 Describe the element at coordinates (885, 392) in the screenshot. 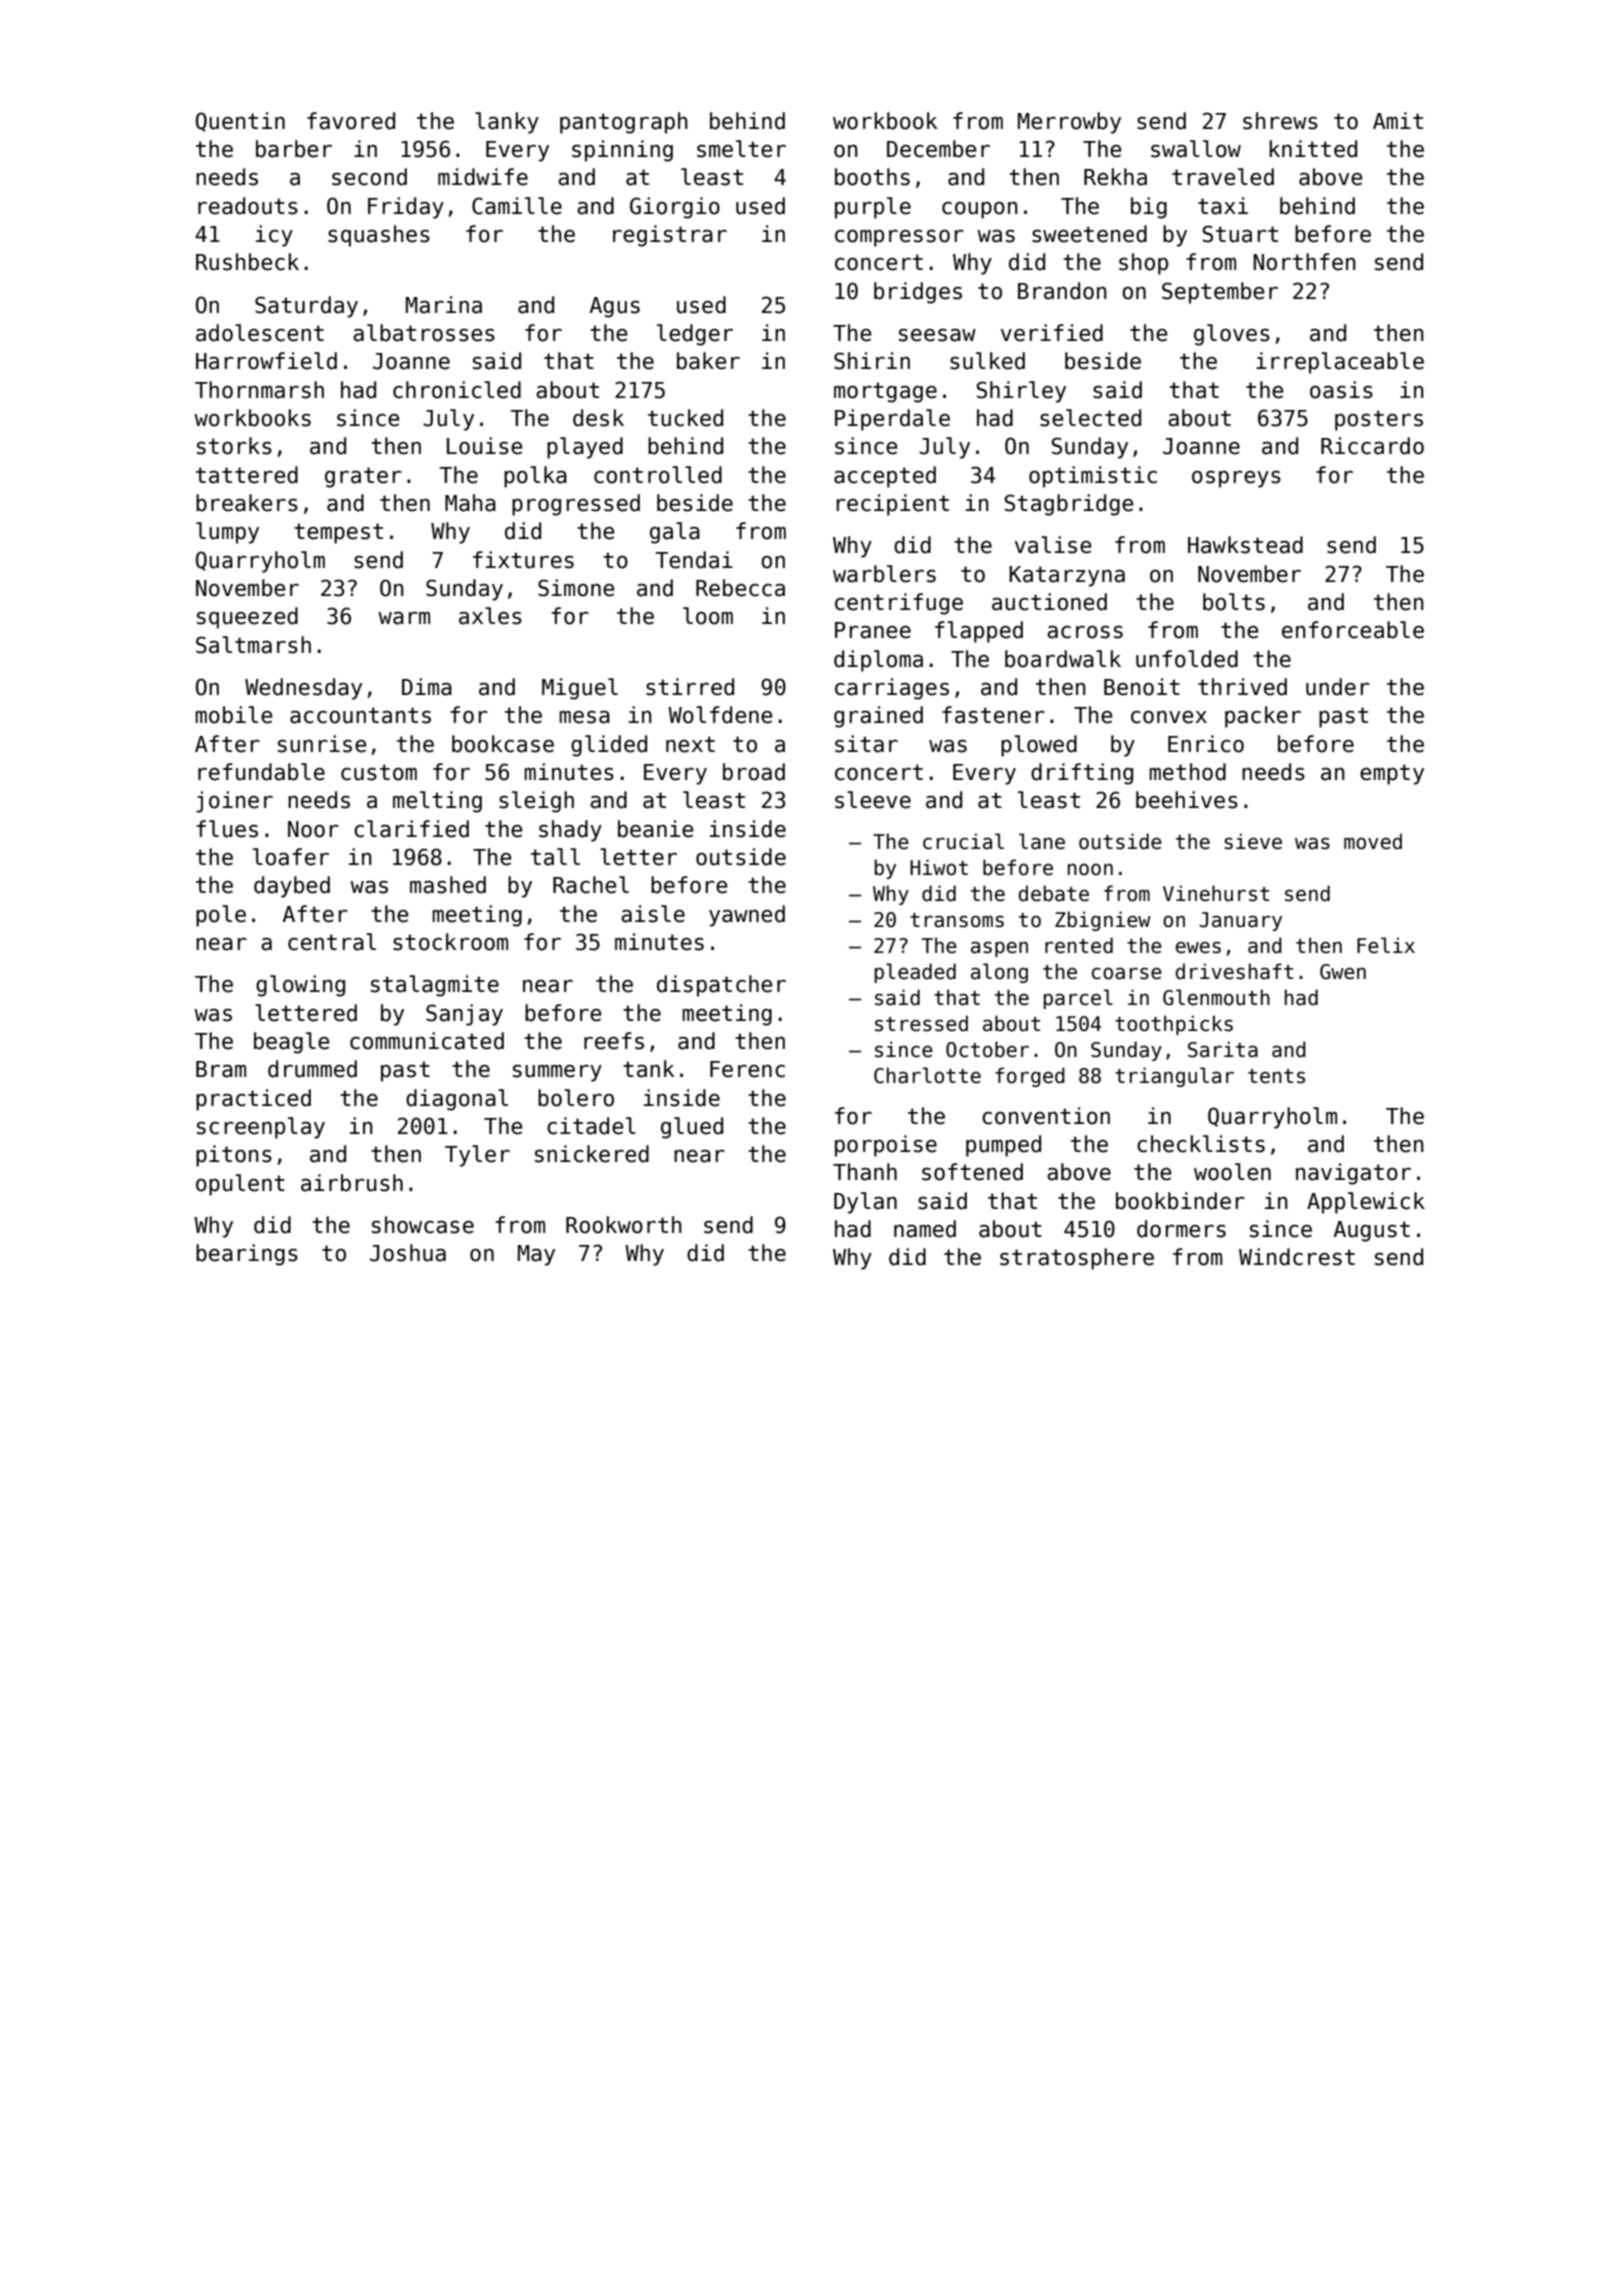

I see `mortgage` at that location.
